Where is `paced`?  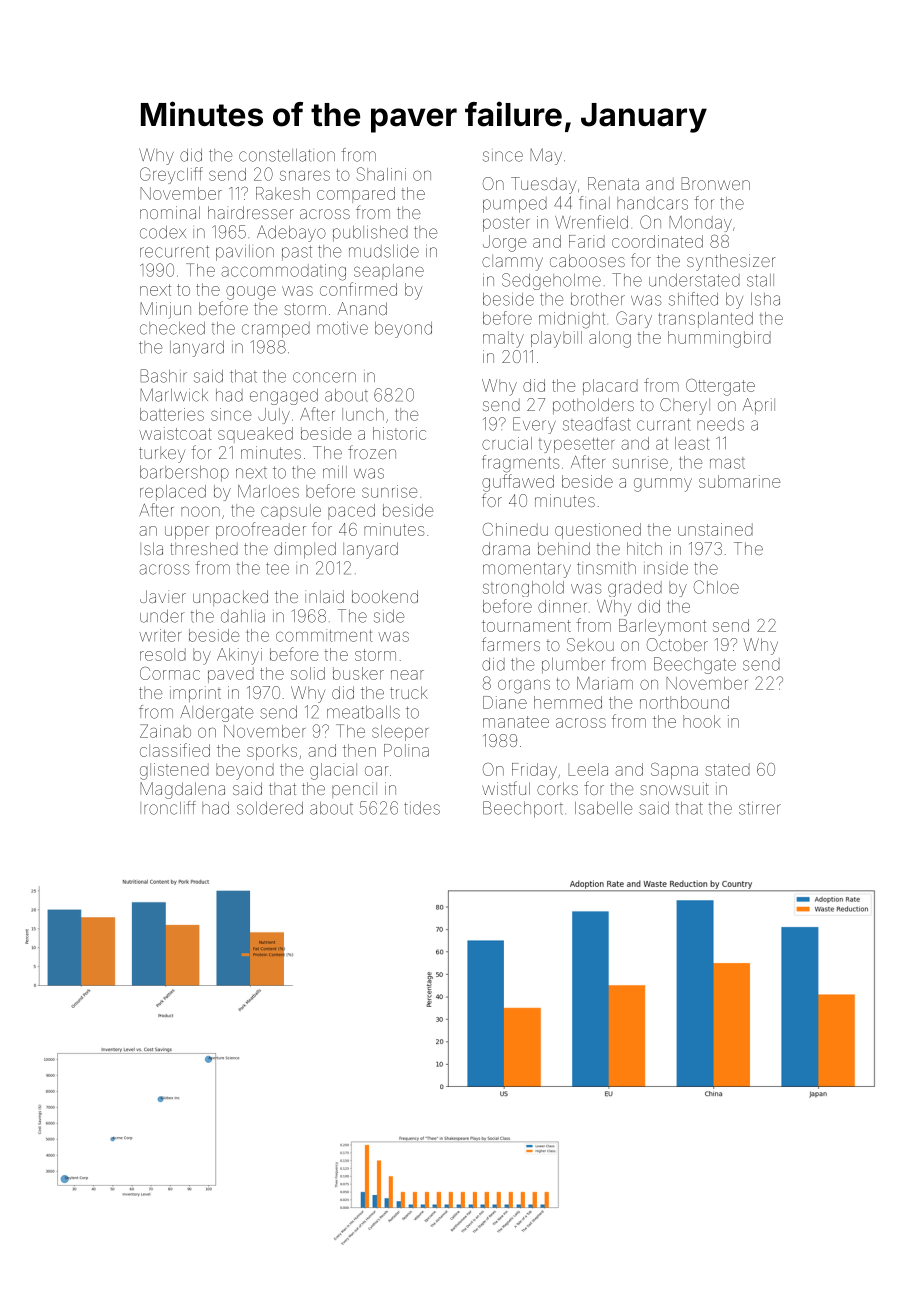 paced is located at coordinates (351, 512).
